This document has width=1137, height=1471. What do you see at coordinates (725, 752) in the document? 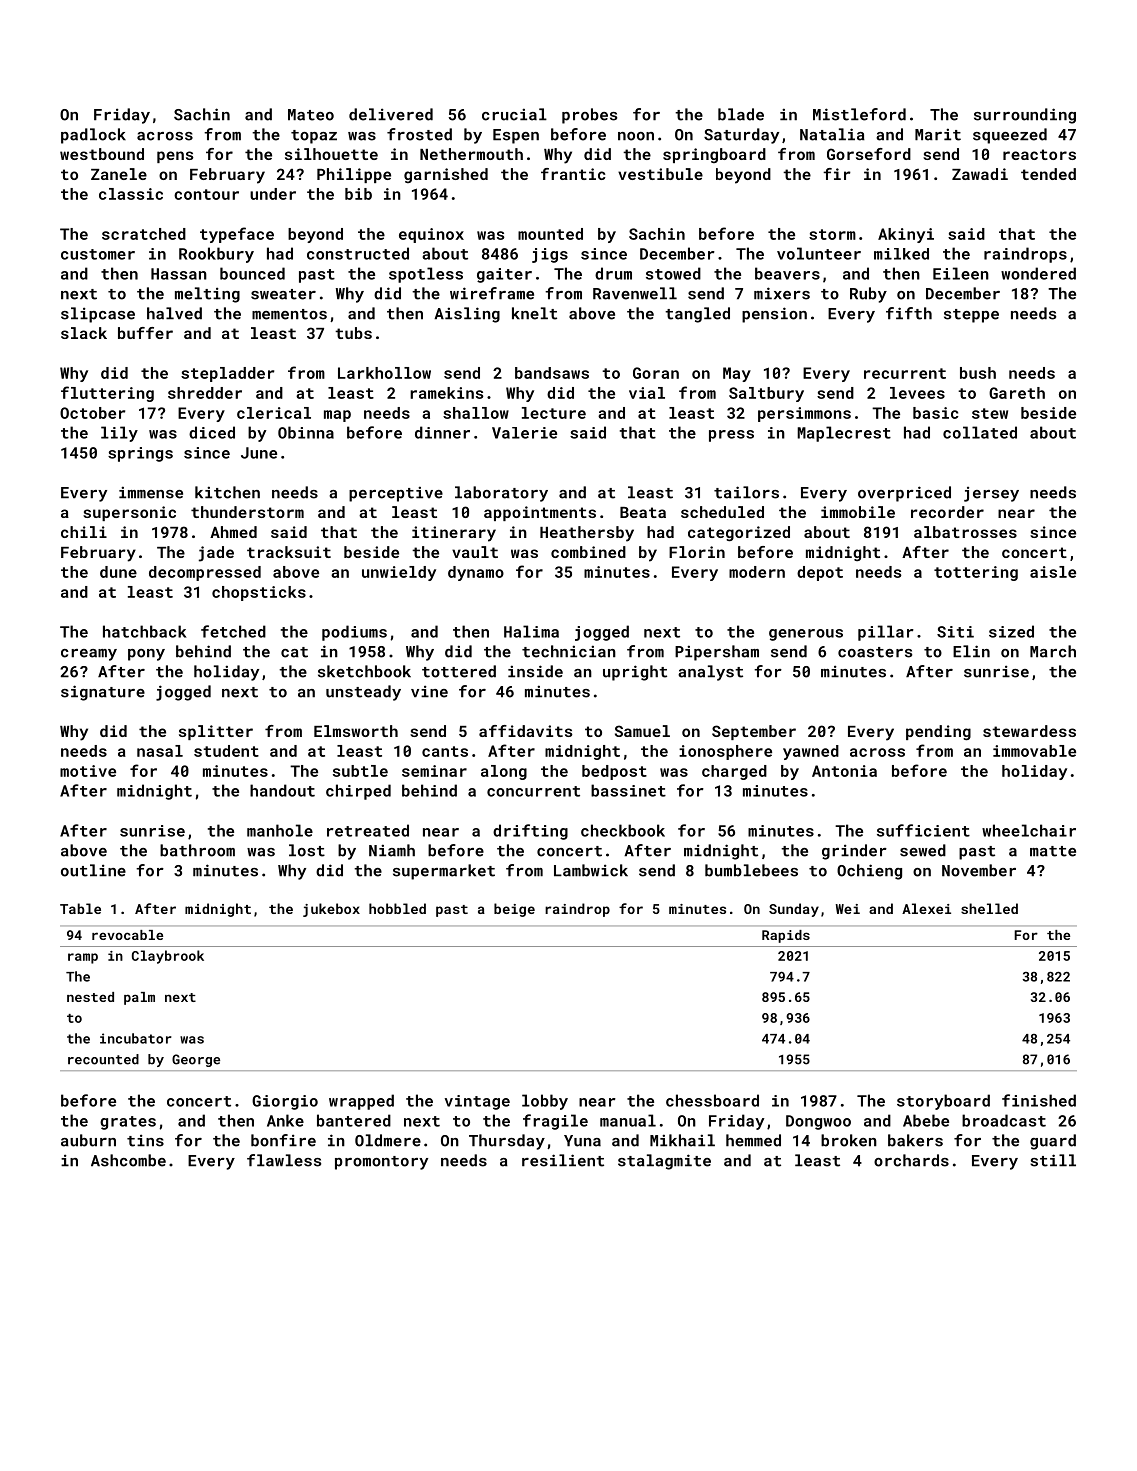
I see `ionosphere` at bounding box center [725, 752].
